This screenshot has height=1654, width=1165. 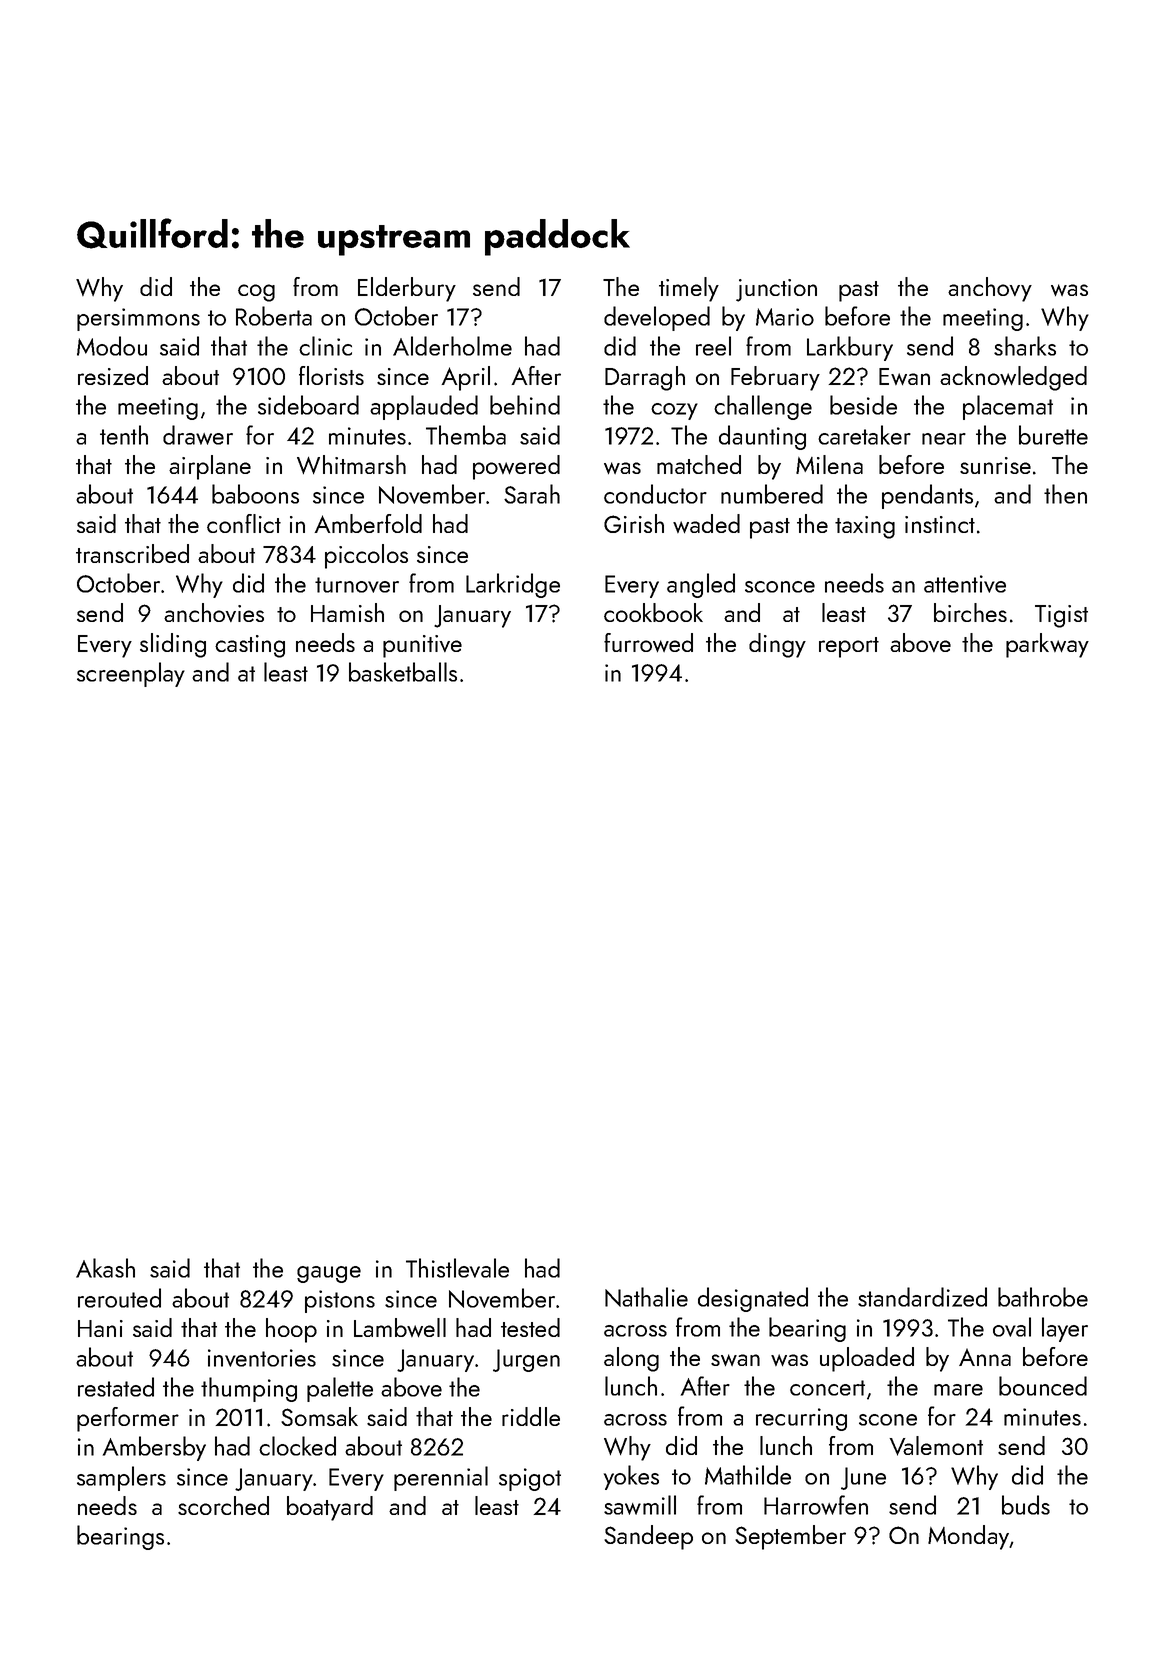 I want to click on hoop, so click(x=291, y=1330).
